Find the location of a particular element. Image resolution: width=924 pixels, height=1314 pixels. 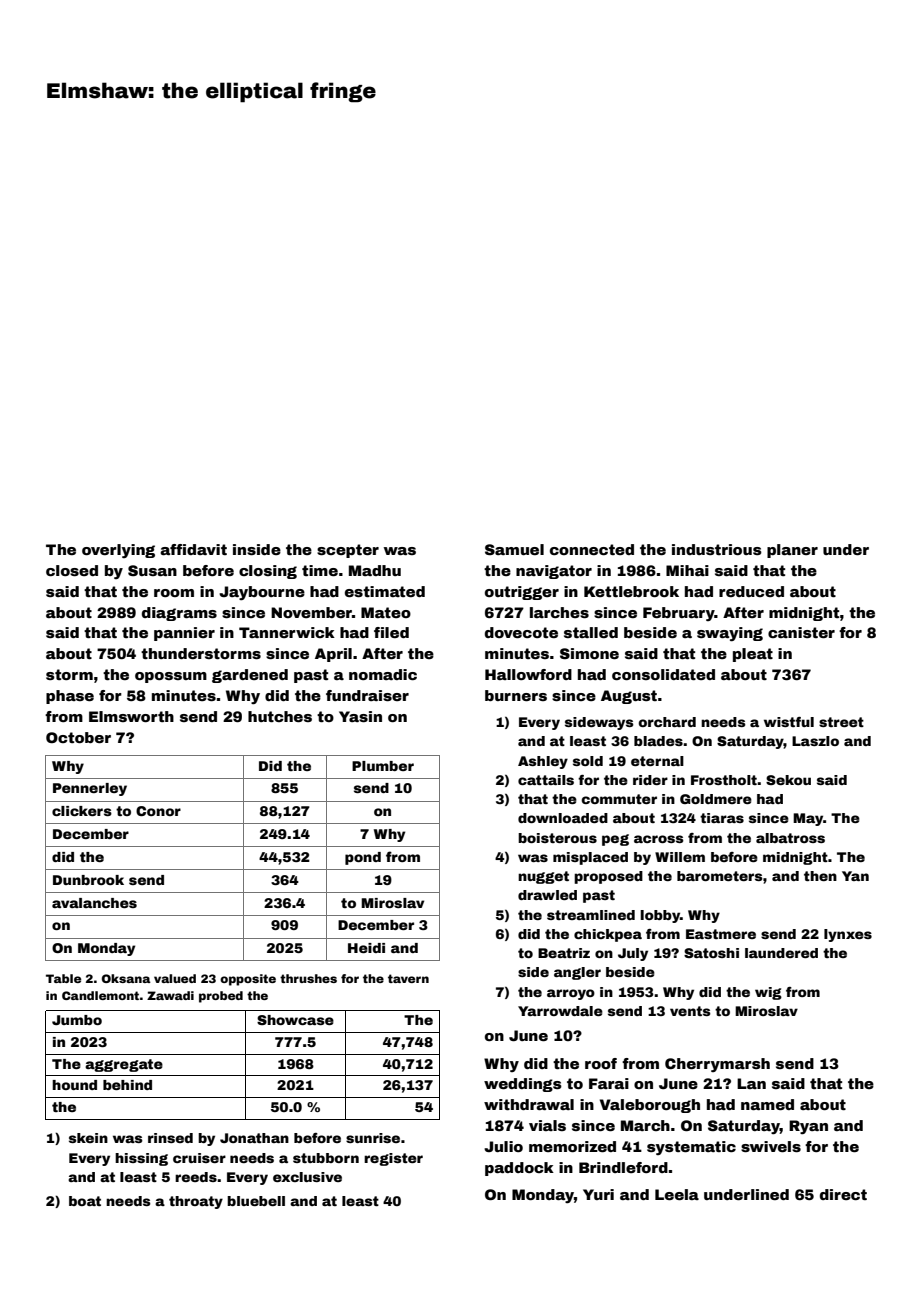

avalanches is located at coordinates (94, 903).
